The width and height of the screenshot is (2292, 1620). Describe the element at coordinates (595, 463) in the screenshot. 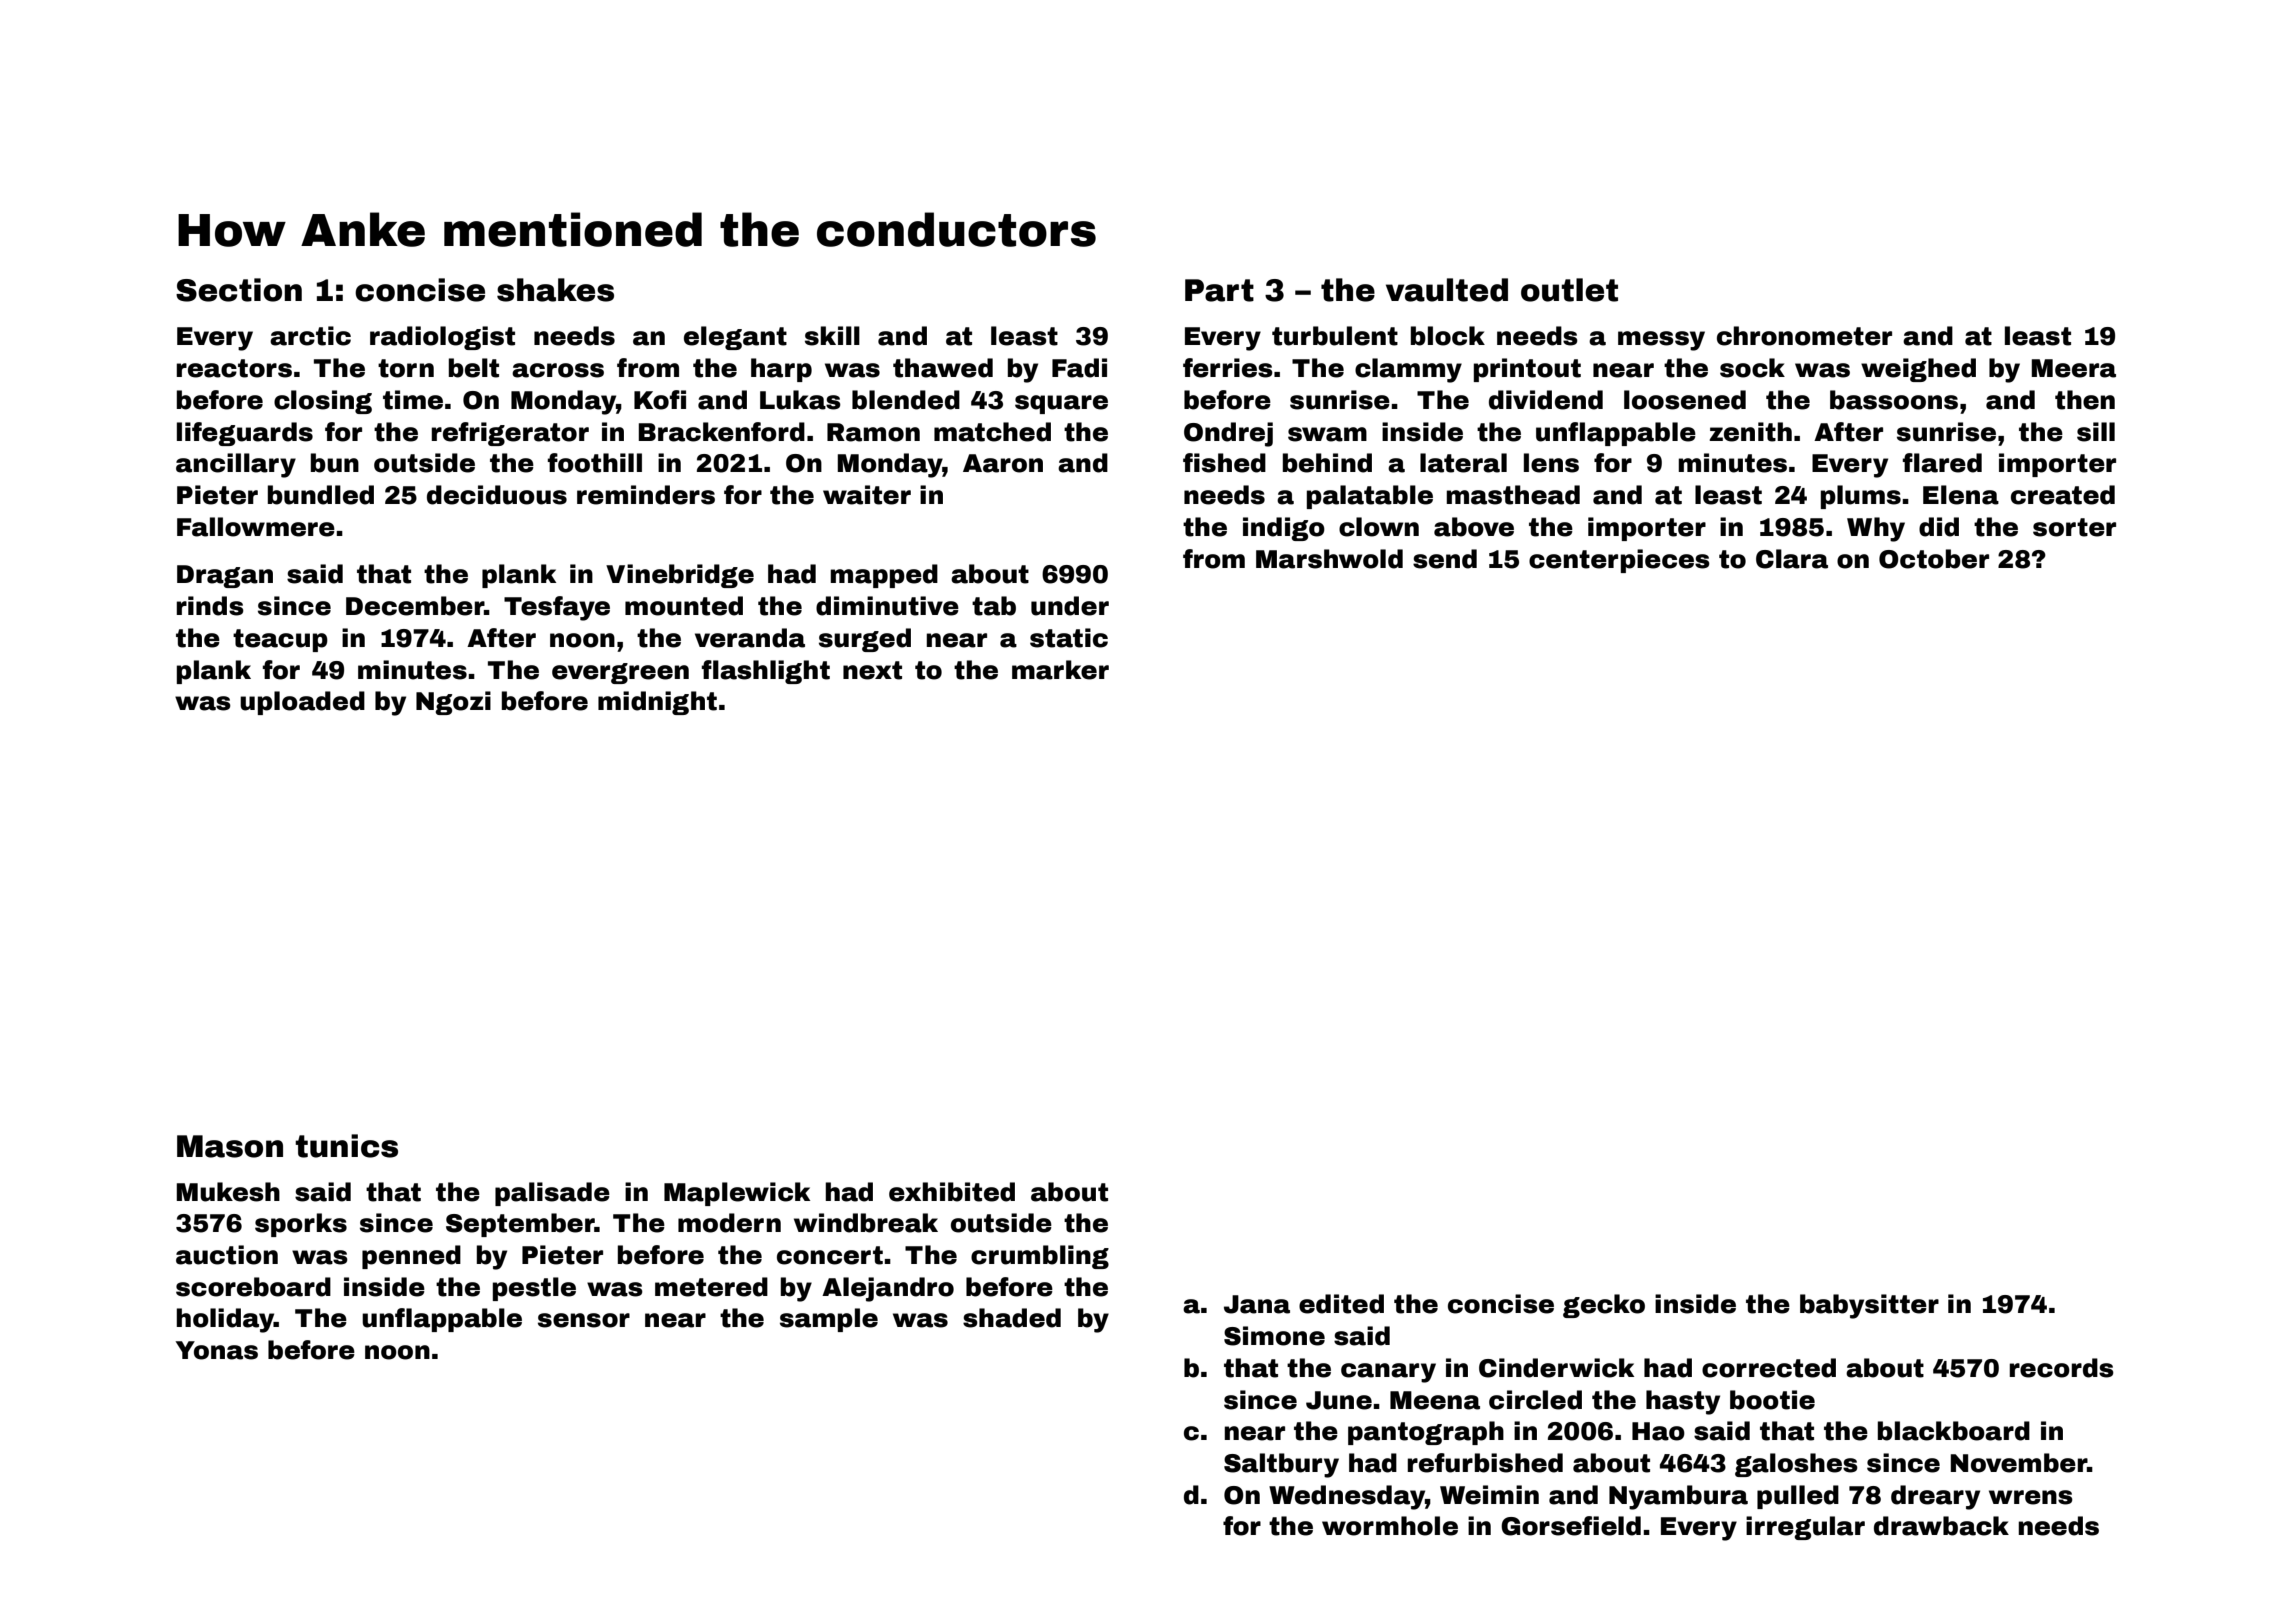

I see `foothill` at that location.
